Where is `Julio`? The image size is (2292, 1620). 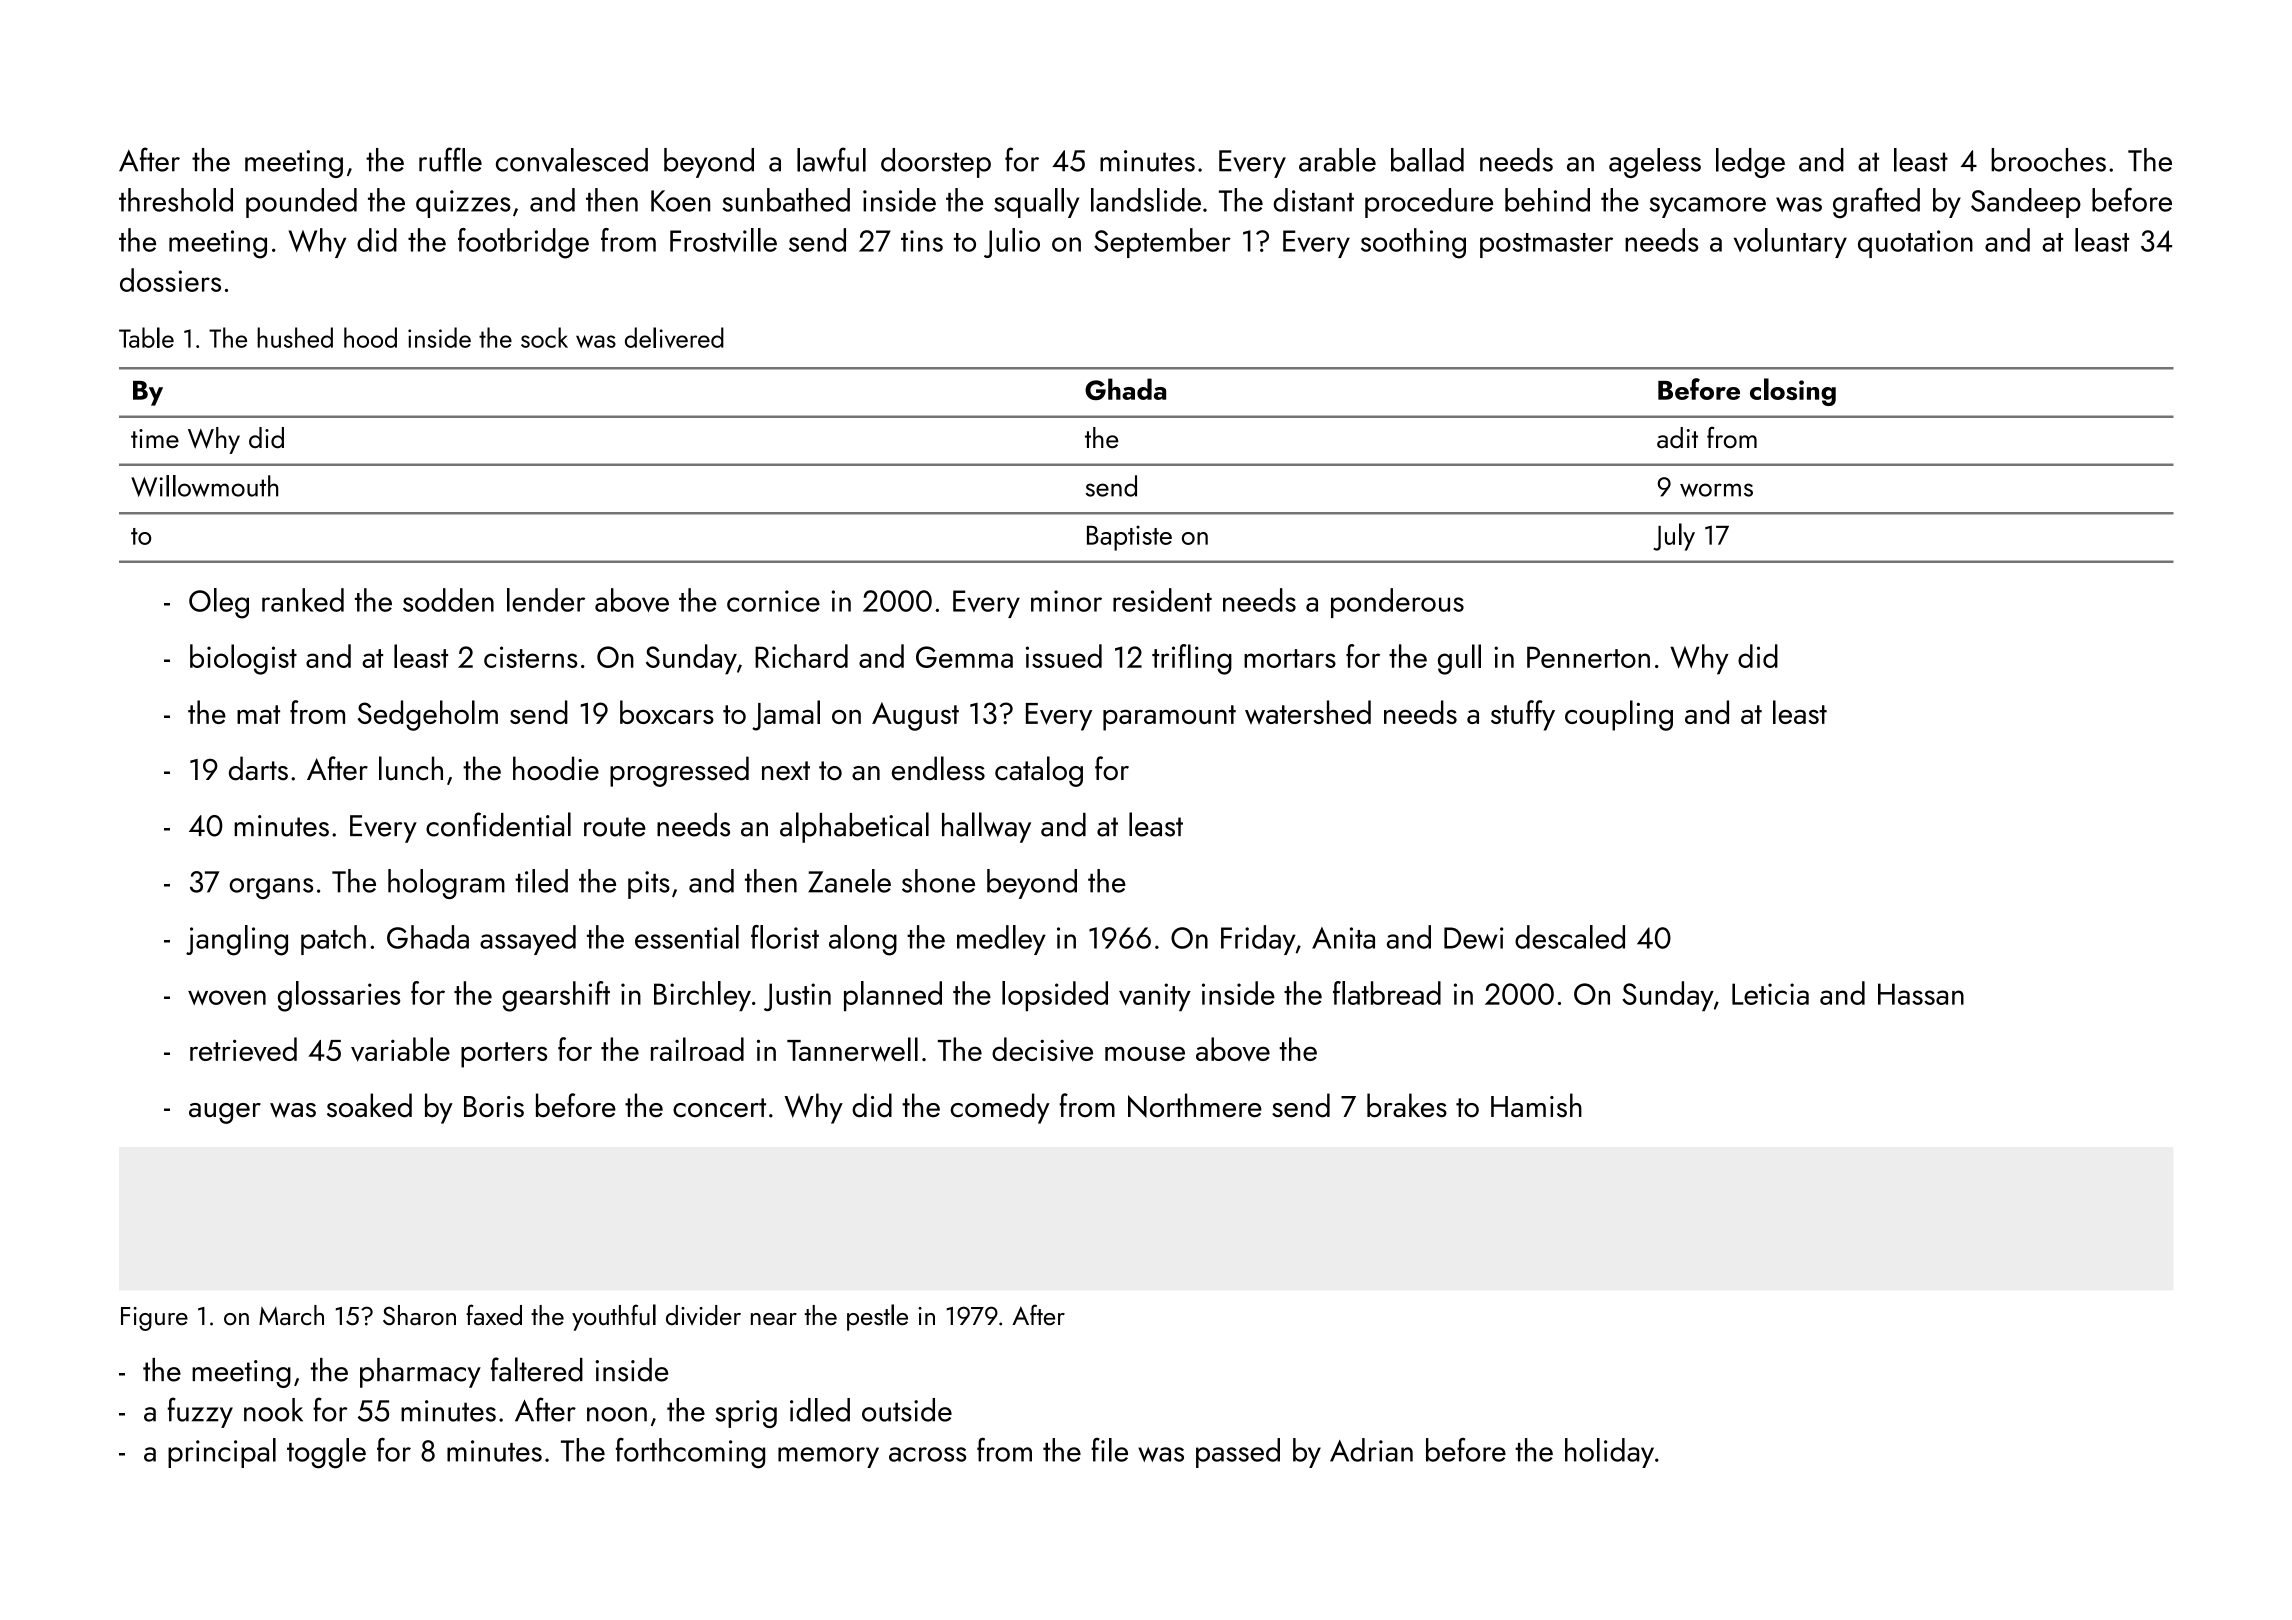
Julio is located at coordinates (1012, 243).
